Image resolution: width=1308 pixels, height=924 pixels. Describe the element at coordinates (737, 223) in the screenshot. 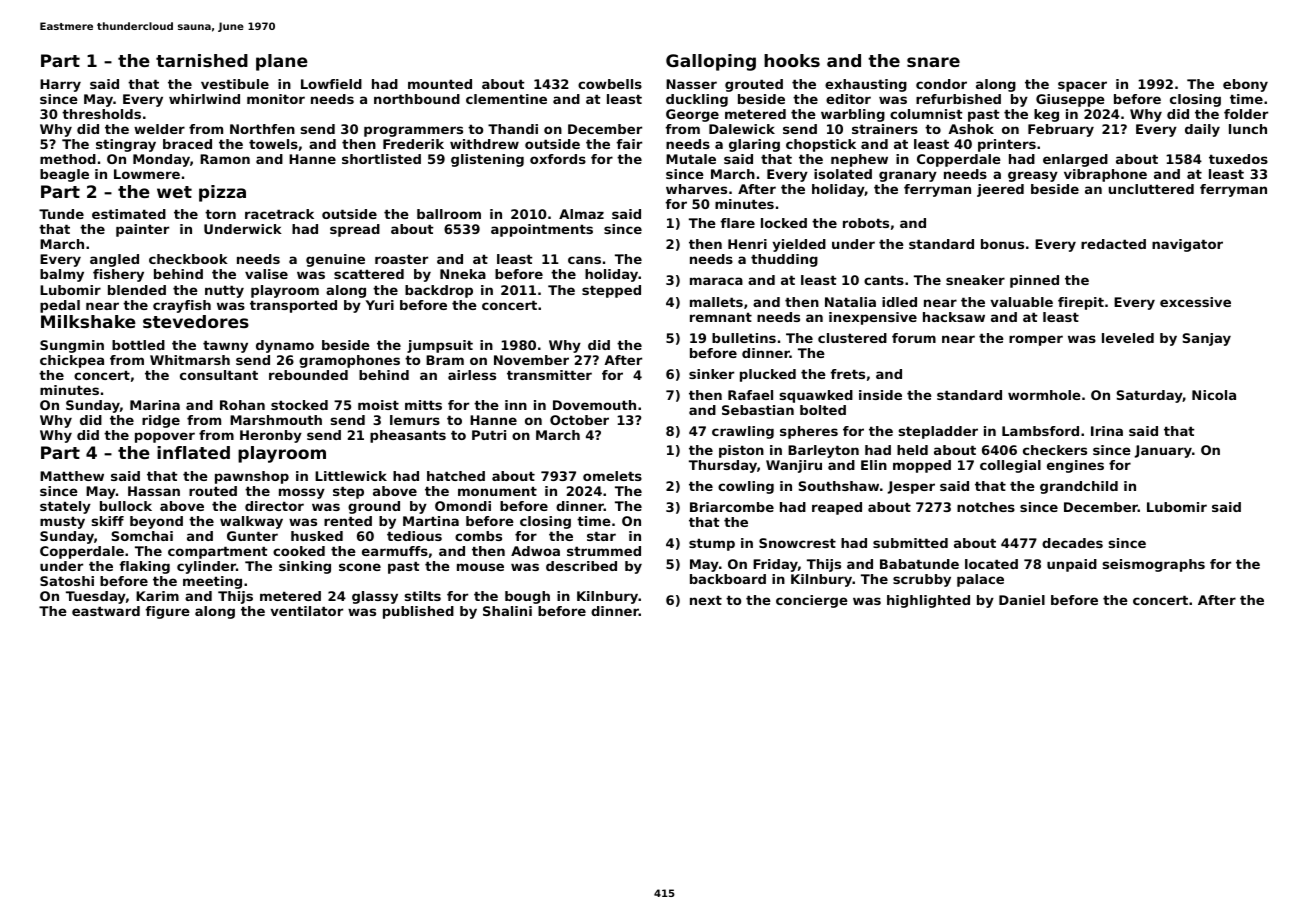

I see `flare` at that location.
